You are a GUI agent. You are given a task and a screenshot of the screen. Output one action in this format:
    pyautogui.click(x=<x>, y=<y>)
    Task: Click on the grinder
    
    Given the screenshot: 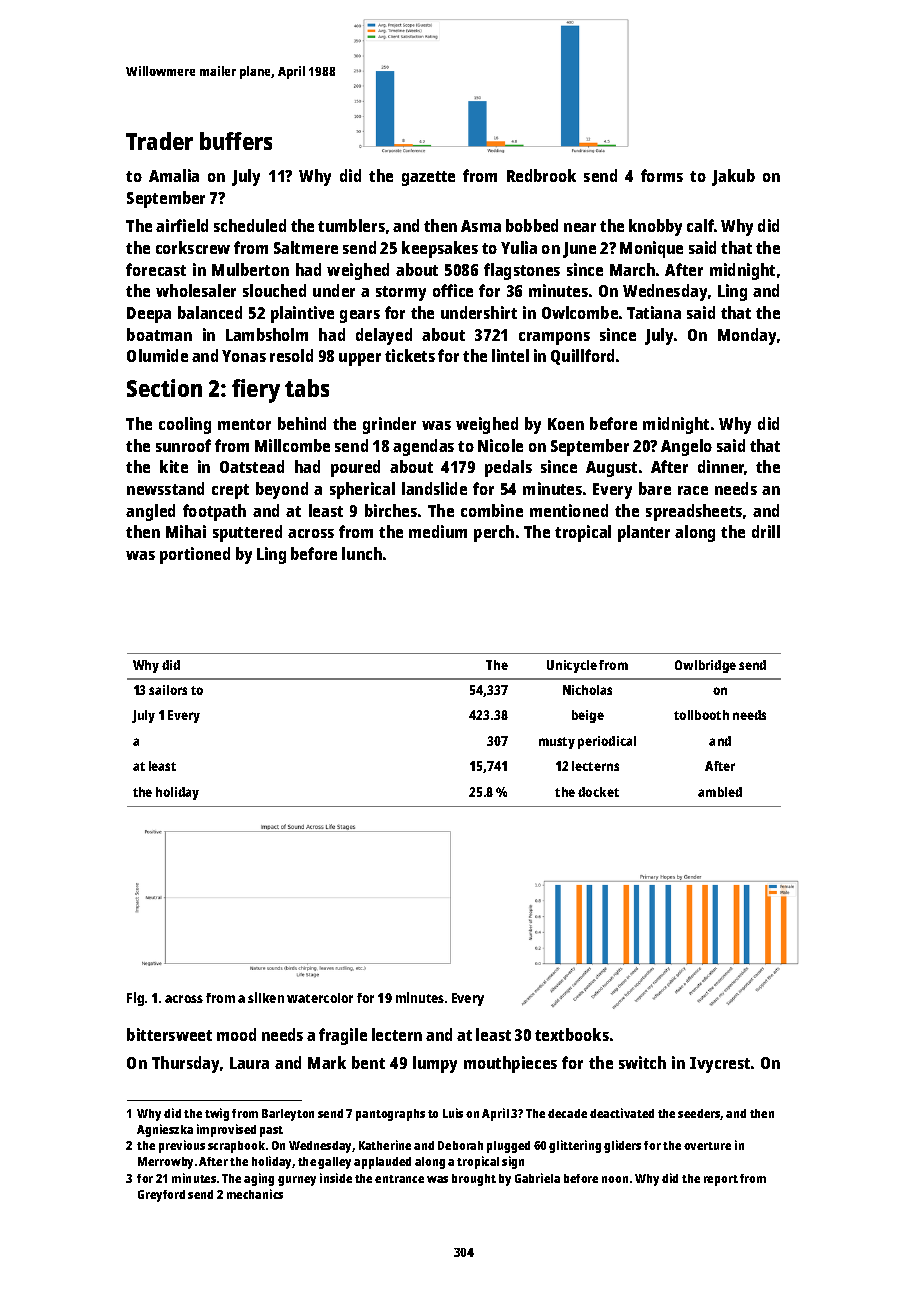 What is the action you would take?
    pyautogui.click(x=389, y=425)
